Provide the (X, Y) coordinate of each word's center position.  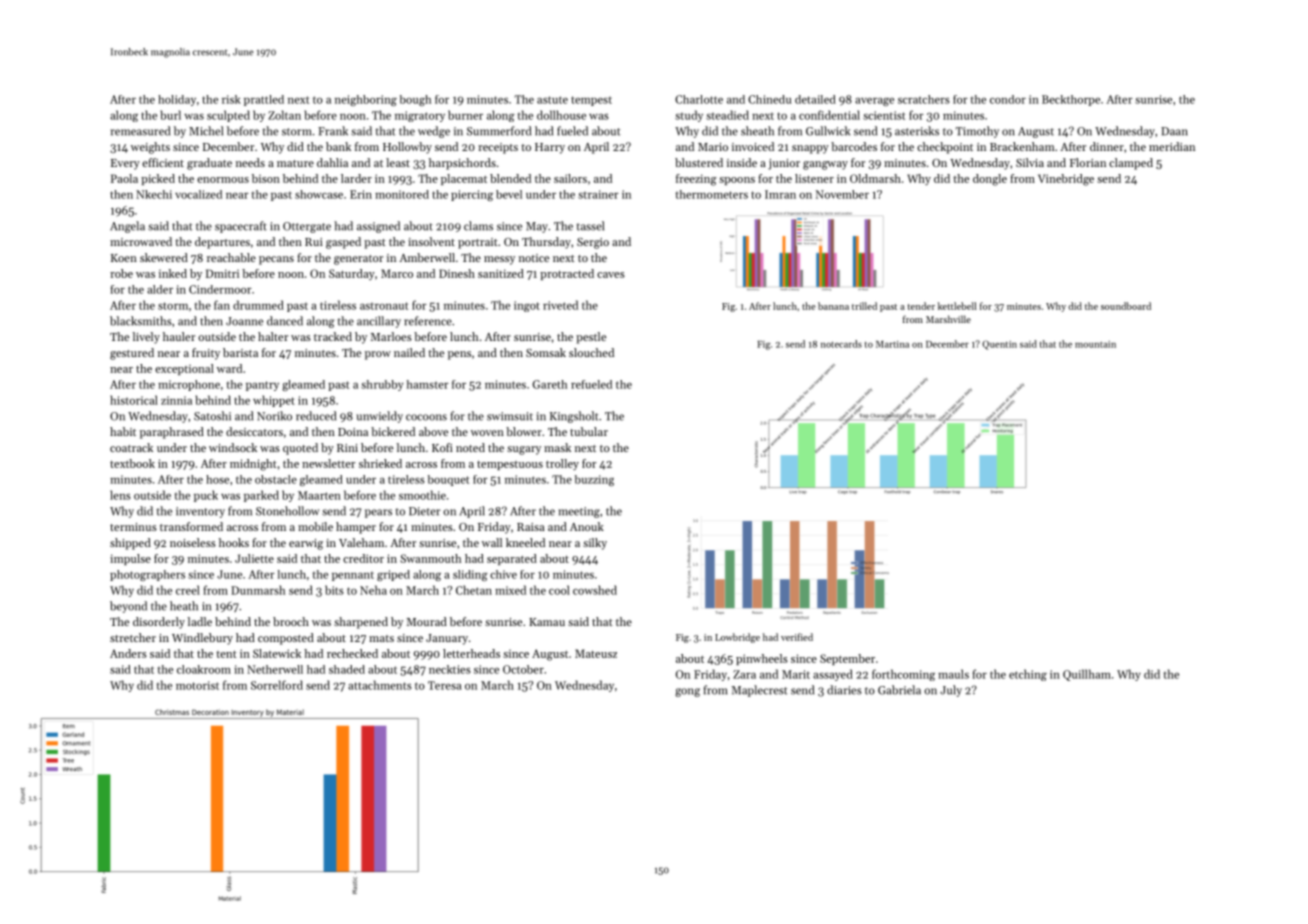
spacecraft (241, 227)
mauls (953, 674)
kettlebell (957, 306)
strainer (598, 194)
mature (295, 163)
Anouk (587, 526)
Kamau (547, 622)
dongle (990, 180)
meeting (579, 512)
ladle (200, 621)
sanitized (501, 273)
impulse (130, 559)
